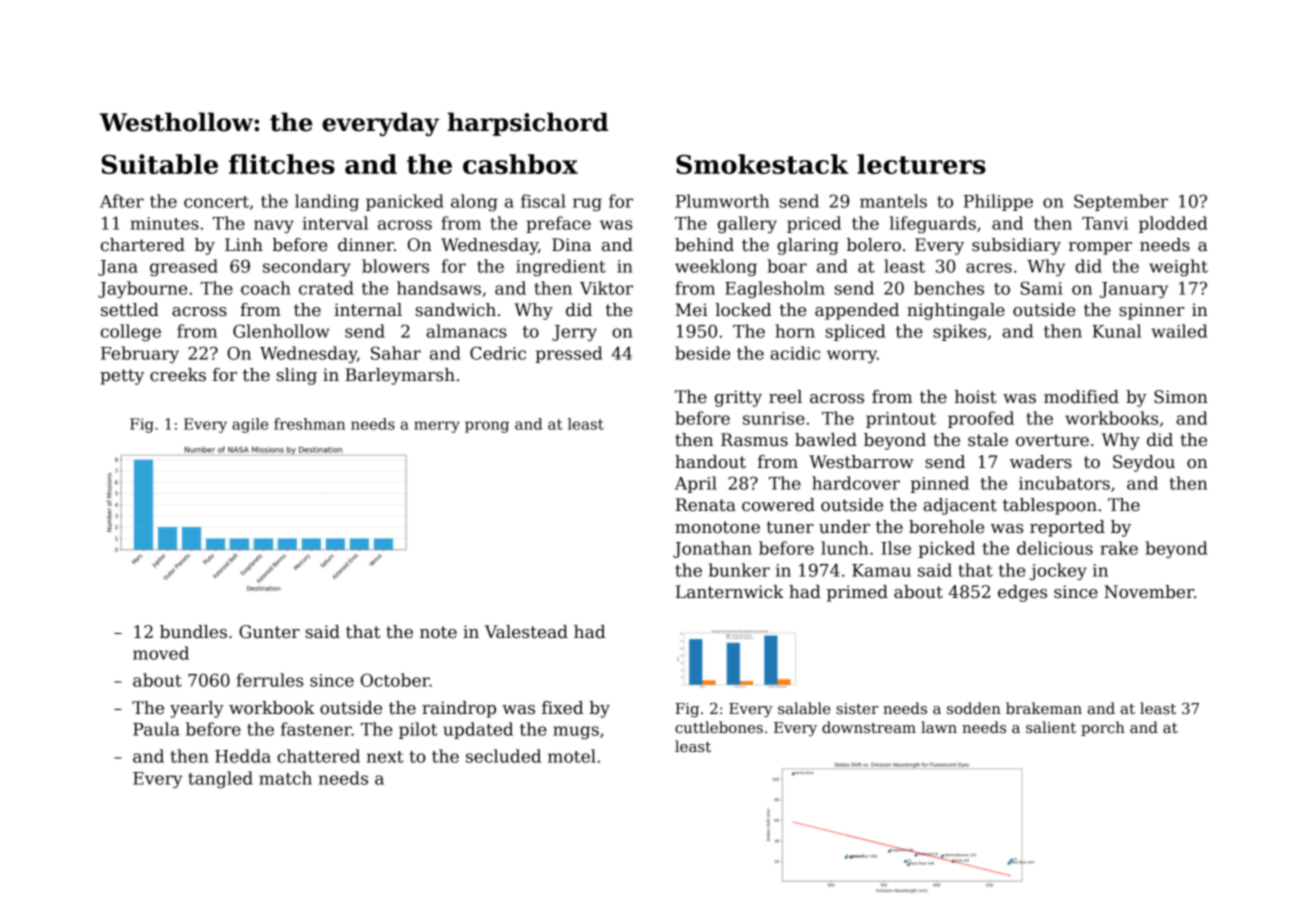 The width and height of the document is (1308, 924). Describe the element at coordinates (572, 756) in the document. I see `motel` at that location.
